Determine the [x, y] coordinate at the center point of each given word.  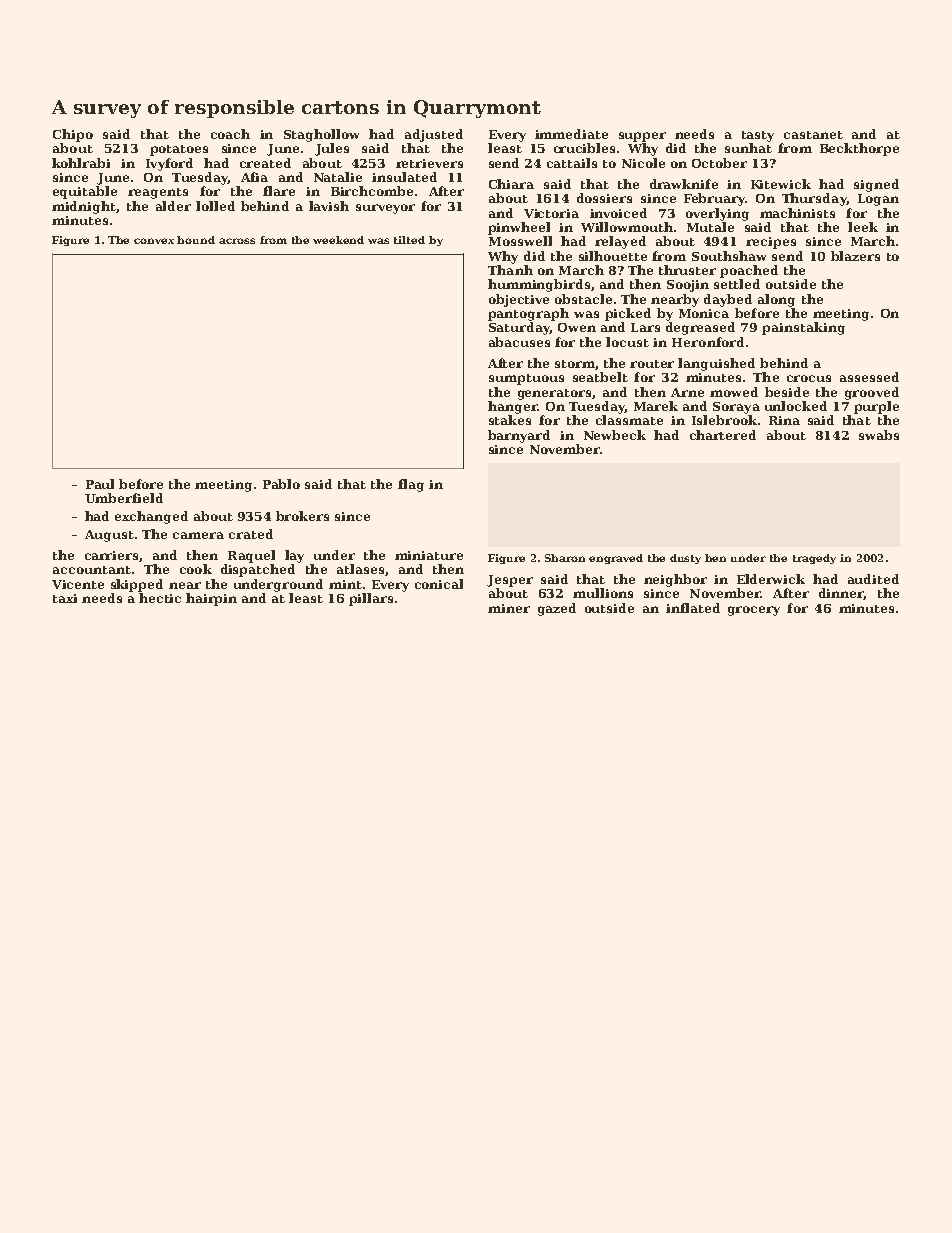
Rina [784, 420]
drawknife [684, 184]
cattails [572, 163]
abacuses [519, 342]
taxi [65, 598]
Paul [100, 484]
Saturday [519, 328]
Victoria [551, 213]
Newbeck [615, 435]
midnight [84, 207]
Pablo [281, 484]
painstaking [803, 328]
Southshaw [729, 256]
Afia [254, 177]
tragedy [814, 559]
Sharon [565, 558]
